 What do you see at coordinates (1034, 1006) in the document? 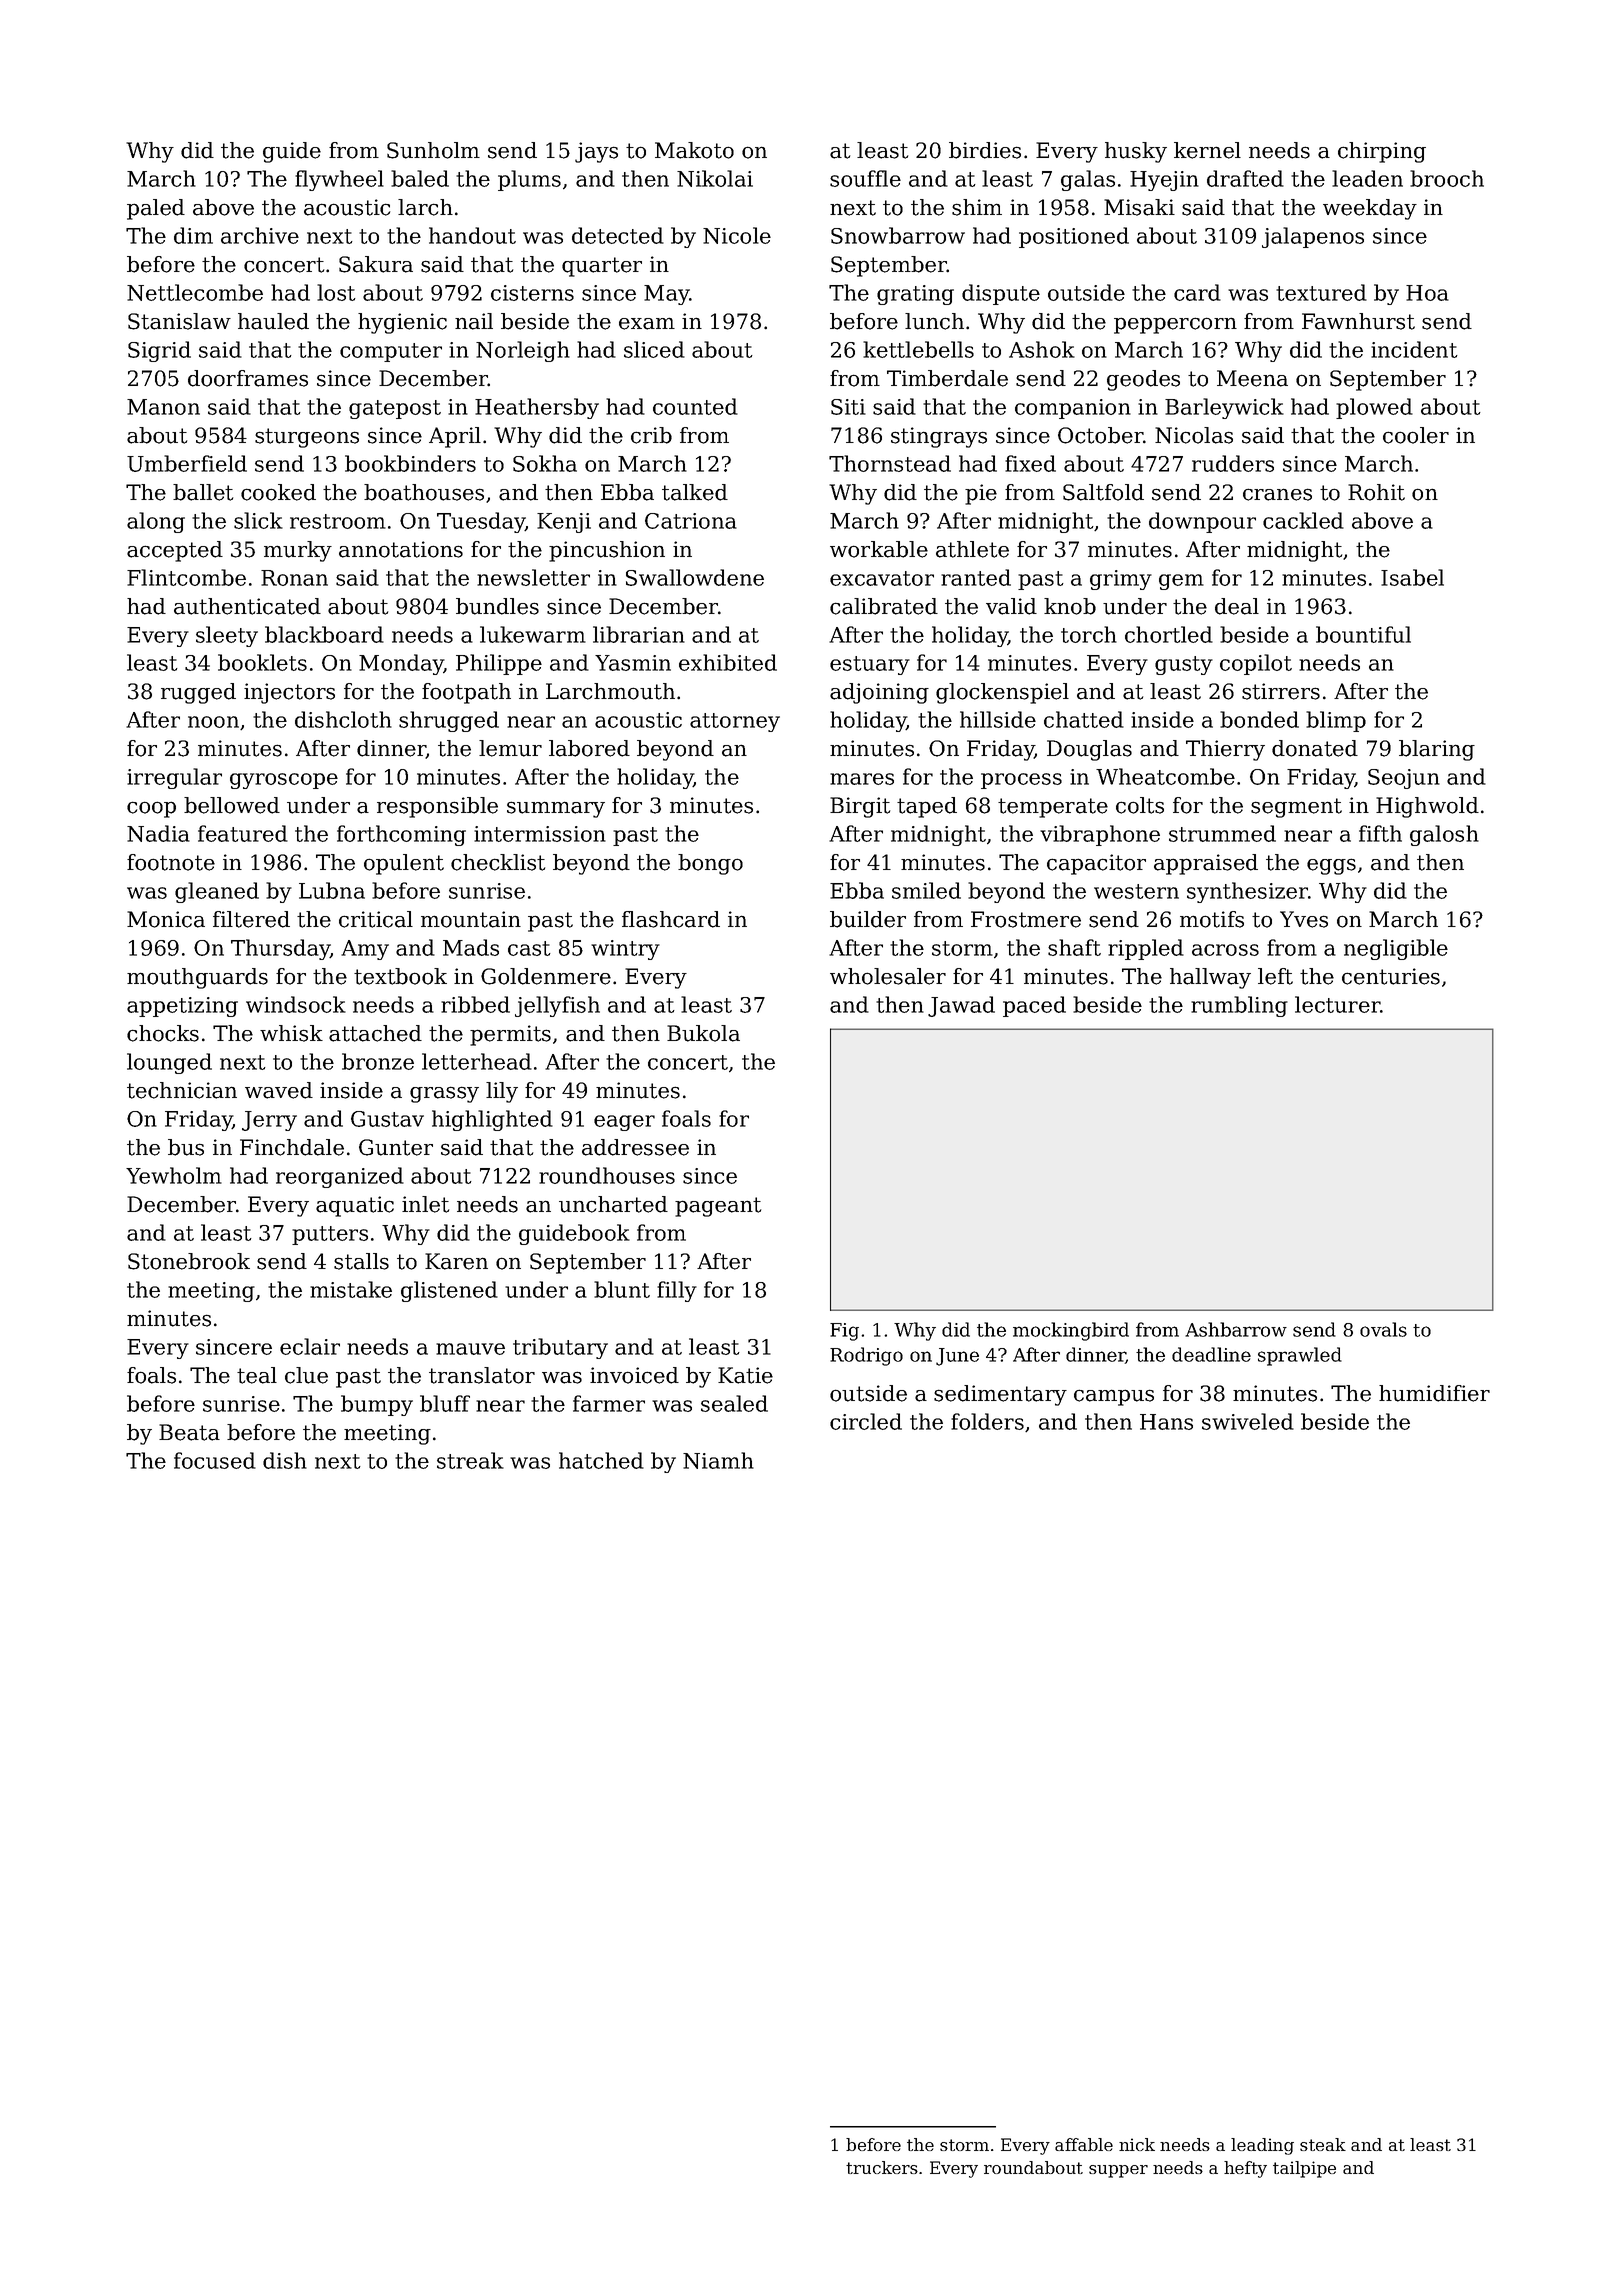
I see `paced` at bounding box center [1034, 1006].
